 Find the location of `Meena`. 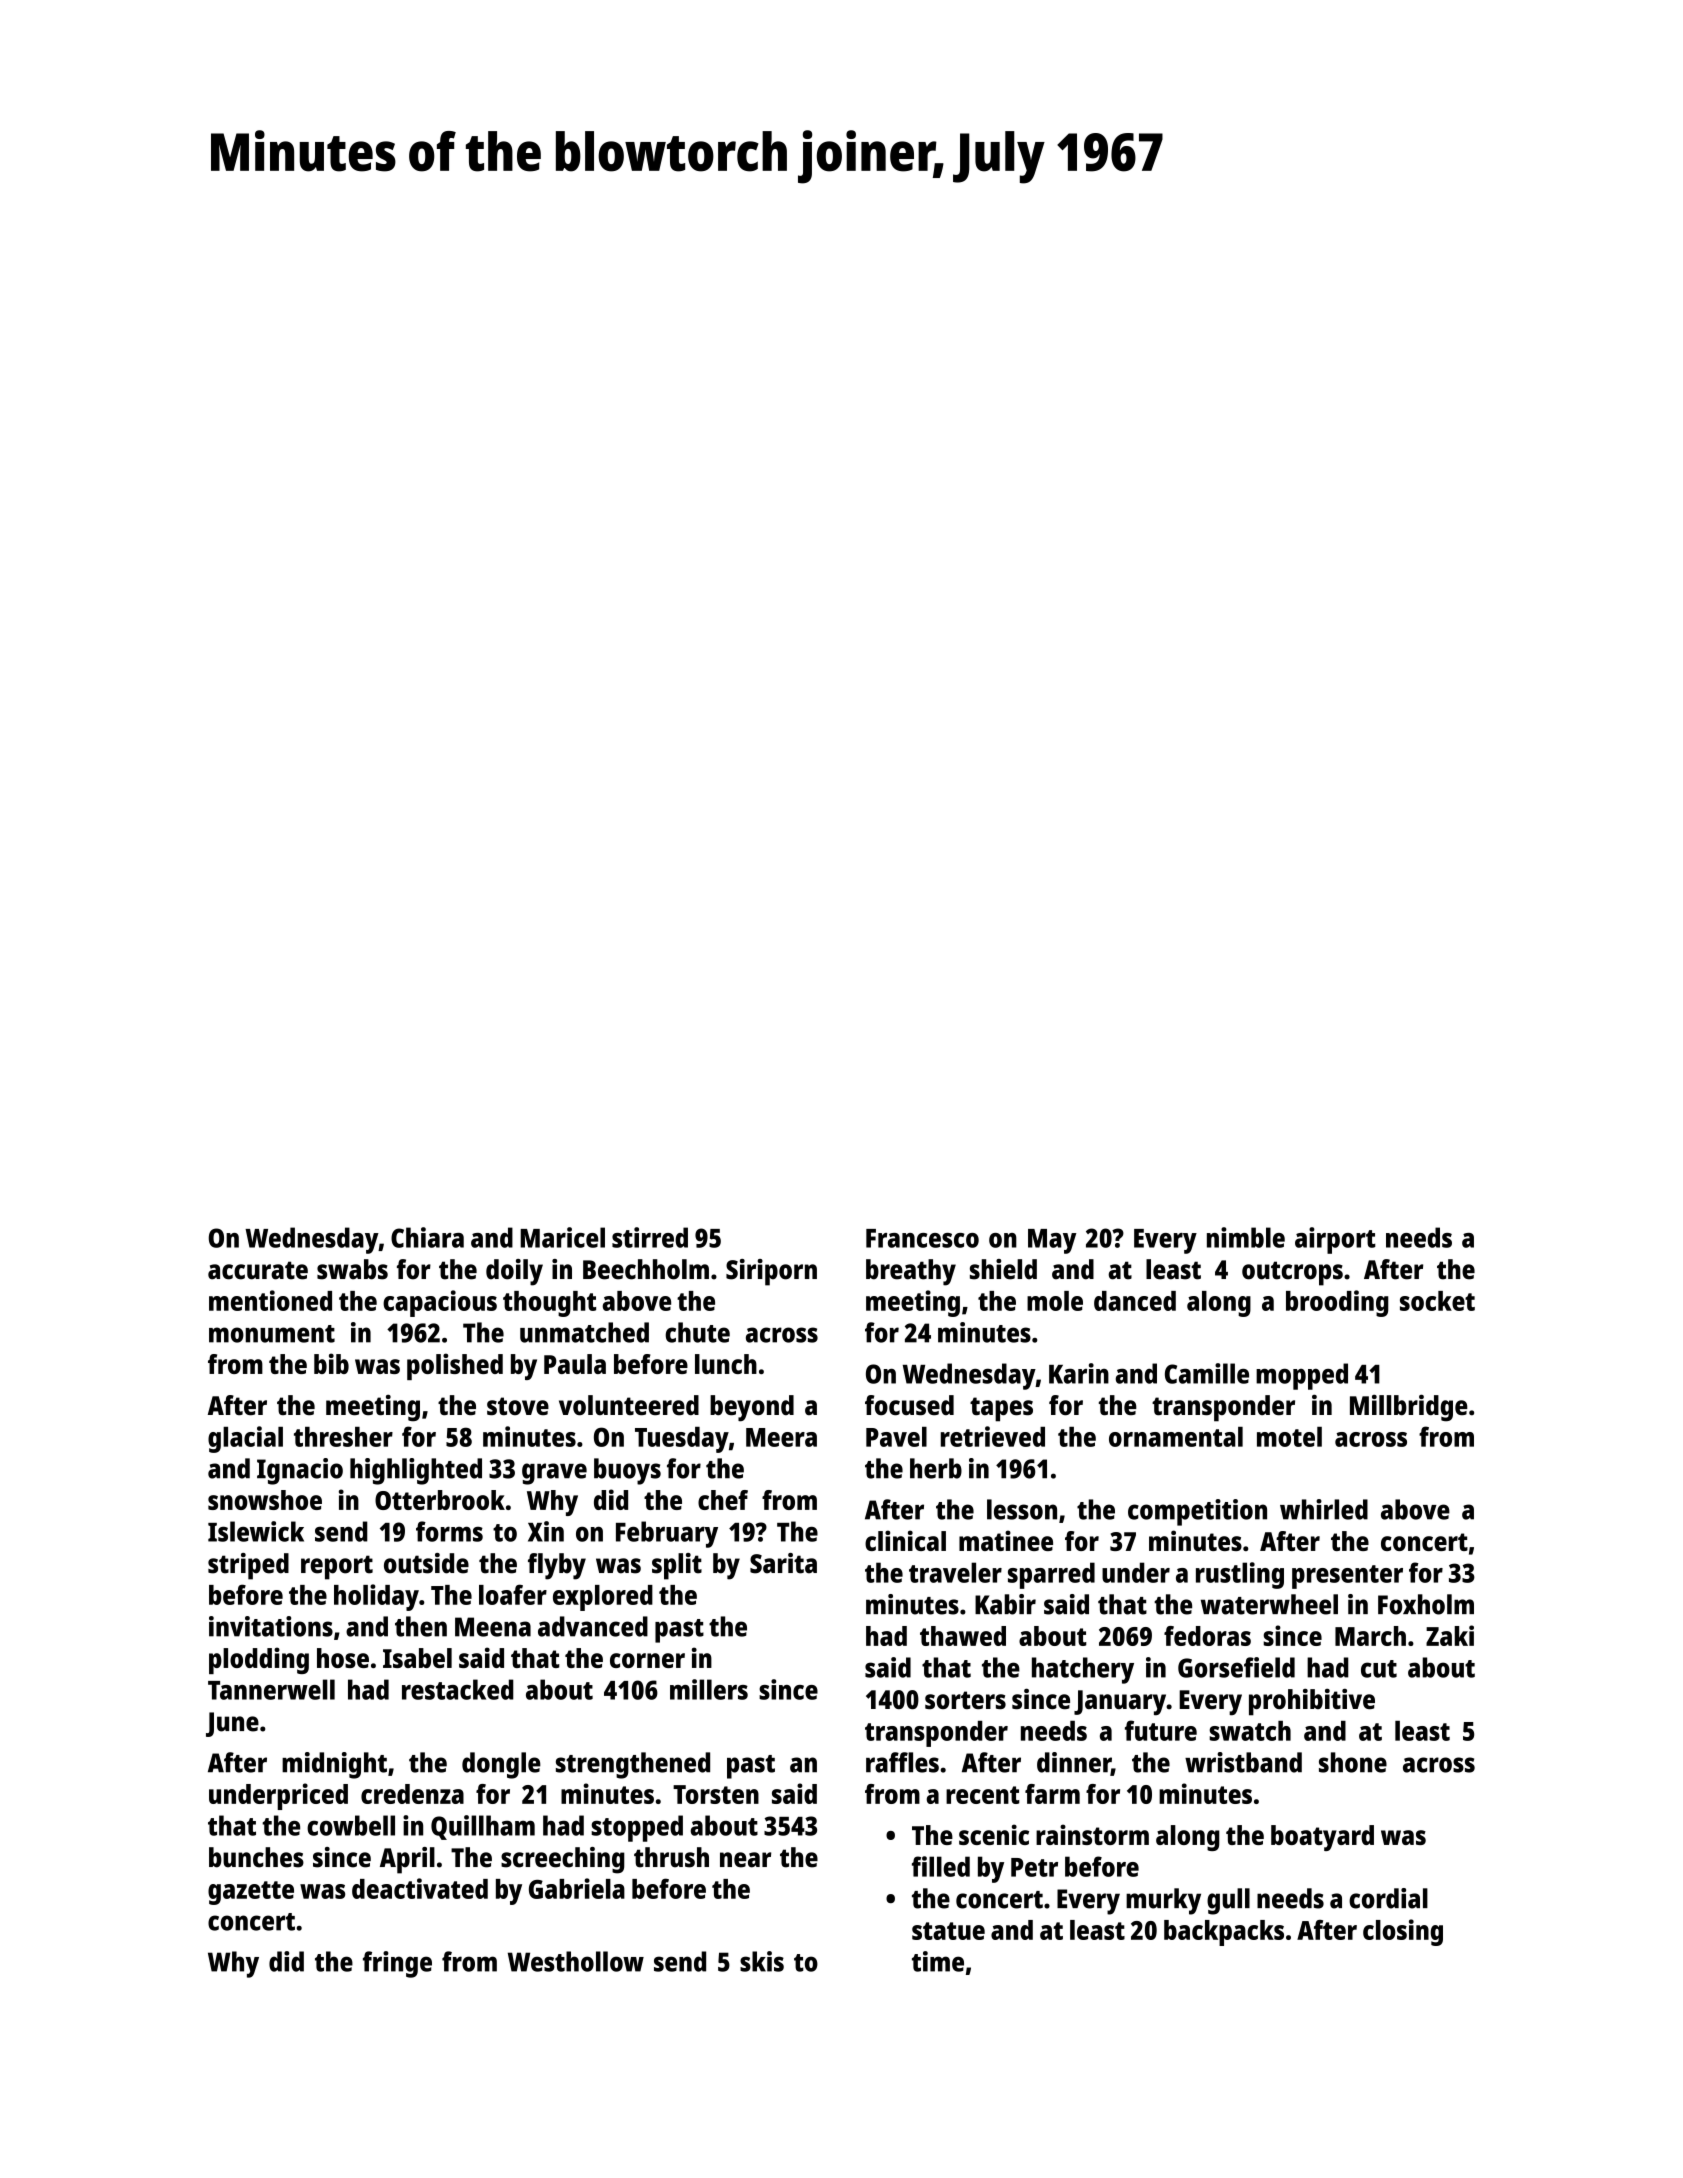

Meena is located at coordinates (493, 1627).
